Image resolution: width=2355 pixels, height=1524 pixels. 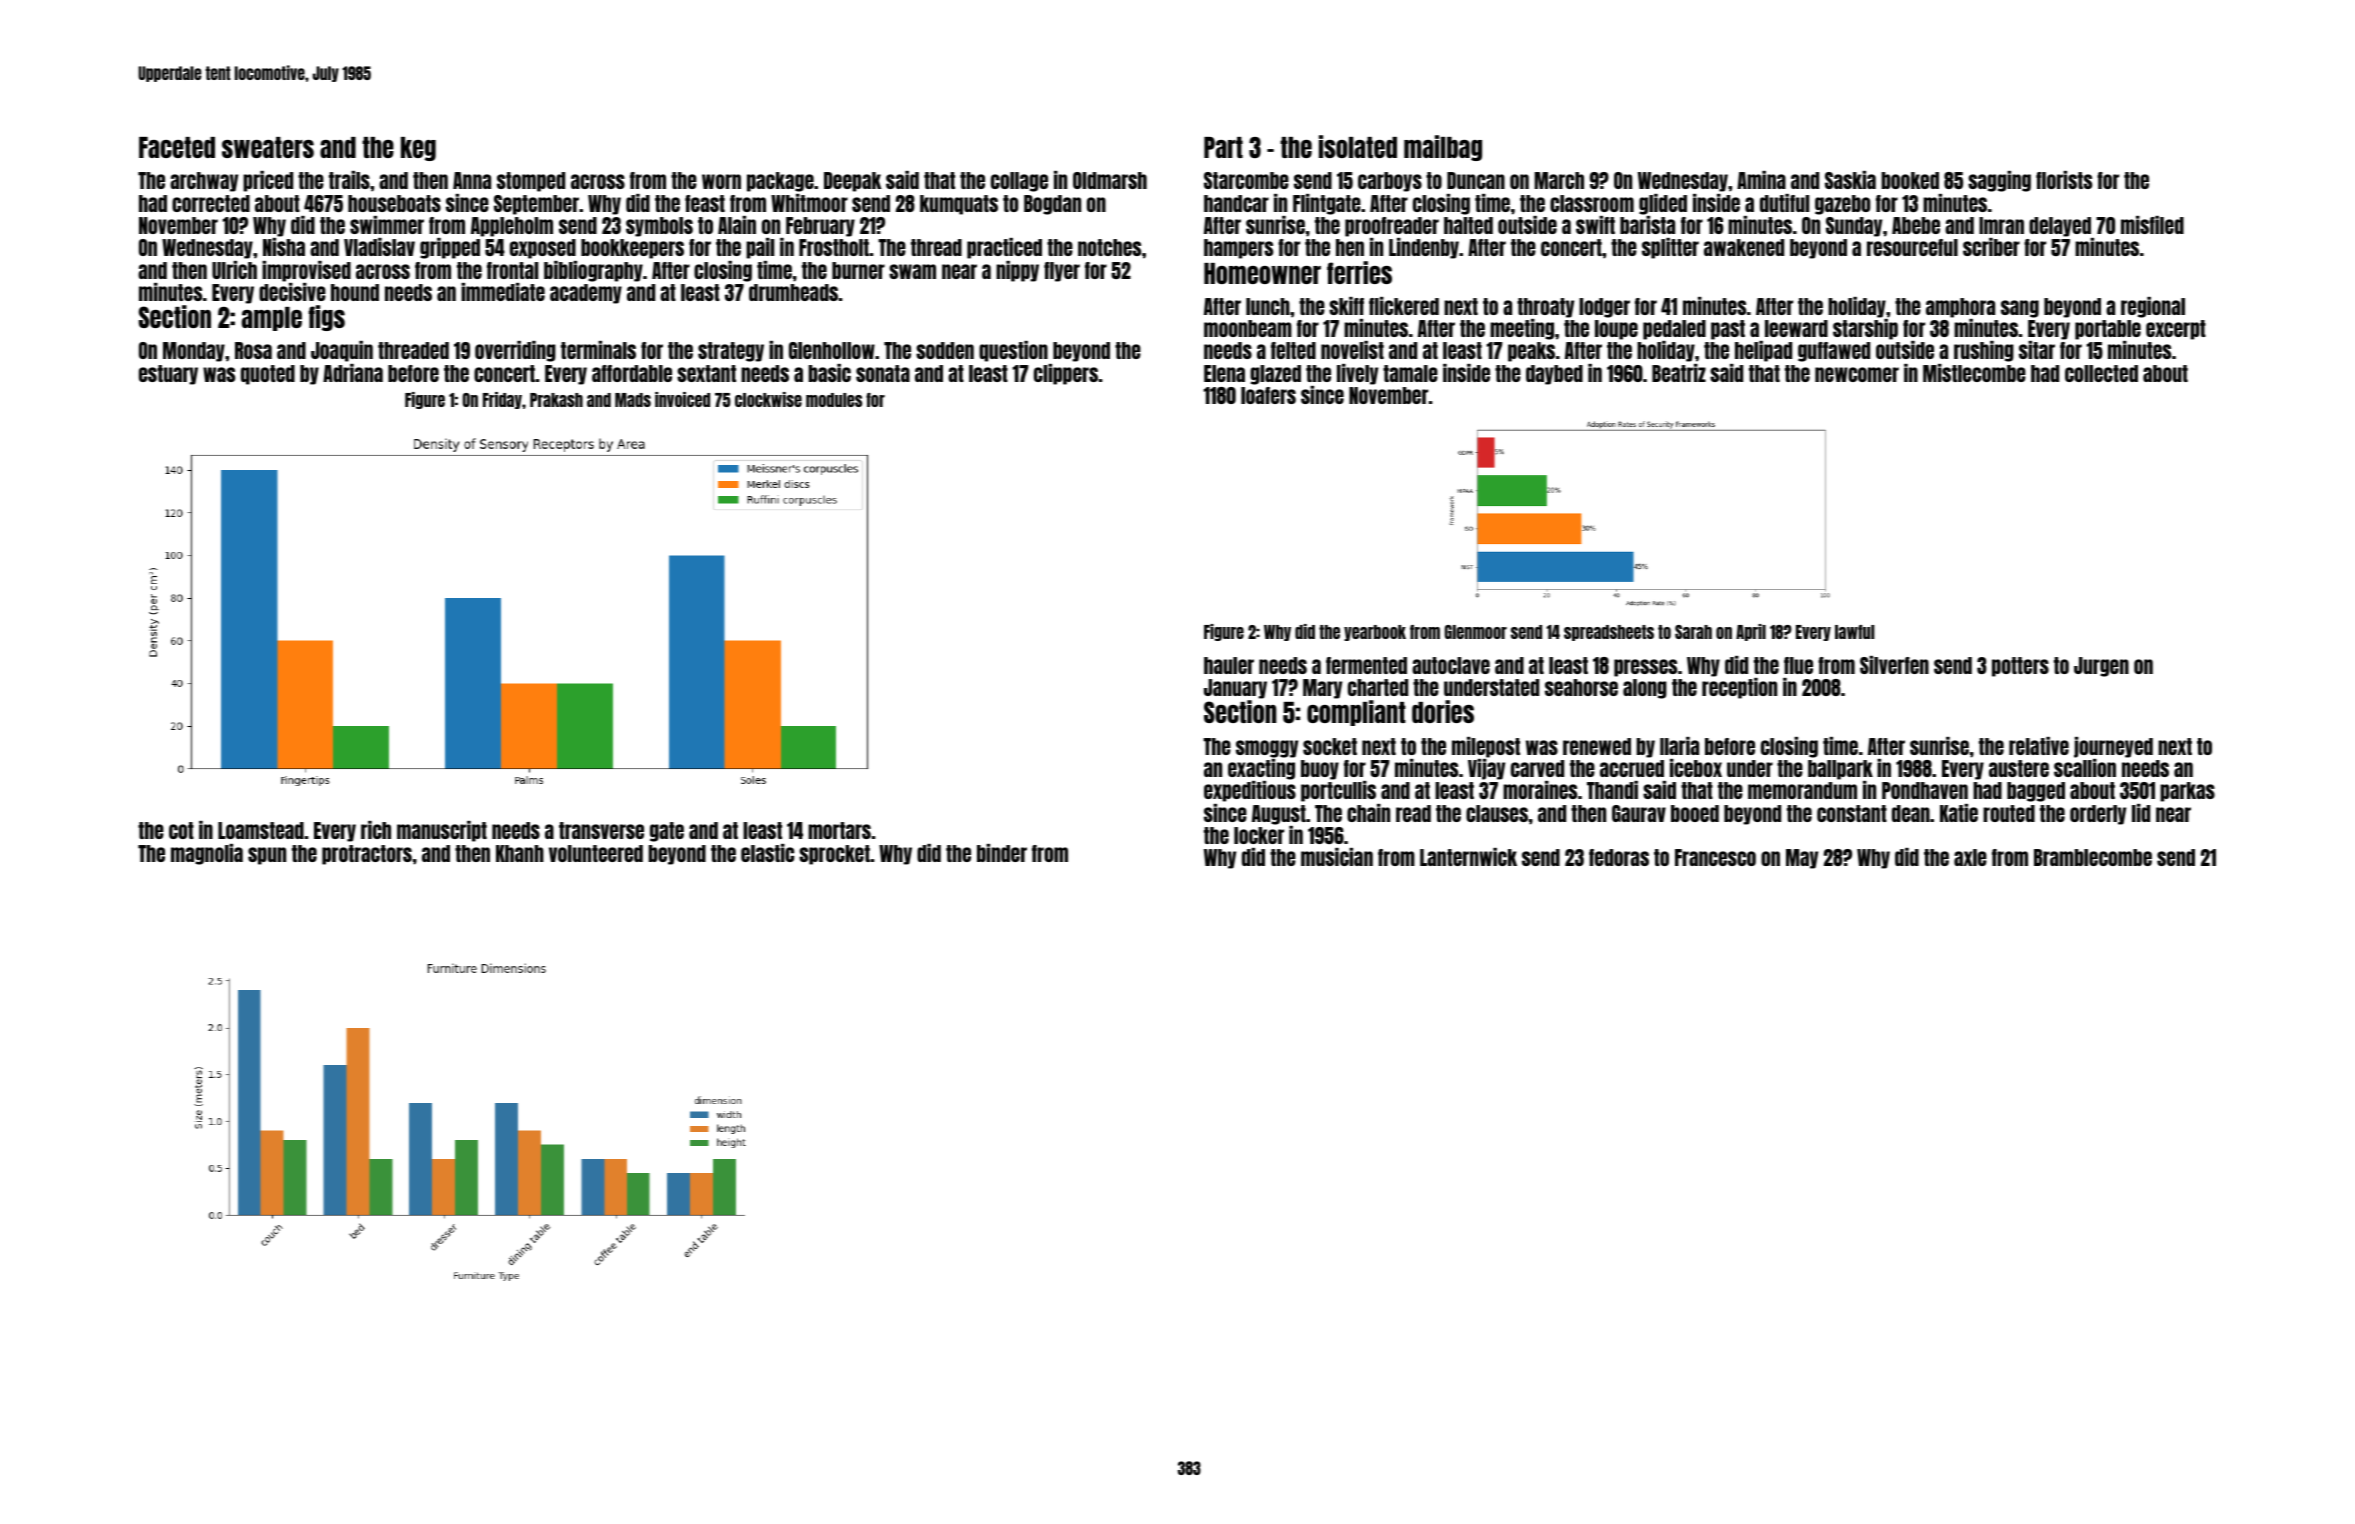 What do you see at coordinates (1894, 665) in the image?
I see `Silverfen` at bounding box center [1894, 665].
